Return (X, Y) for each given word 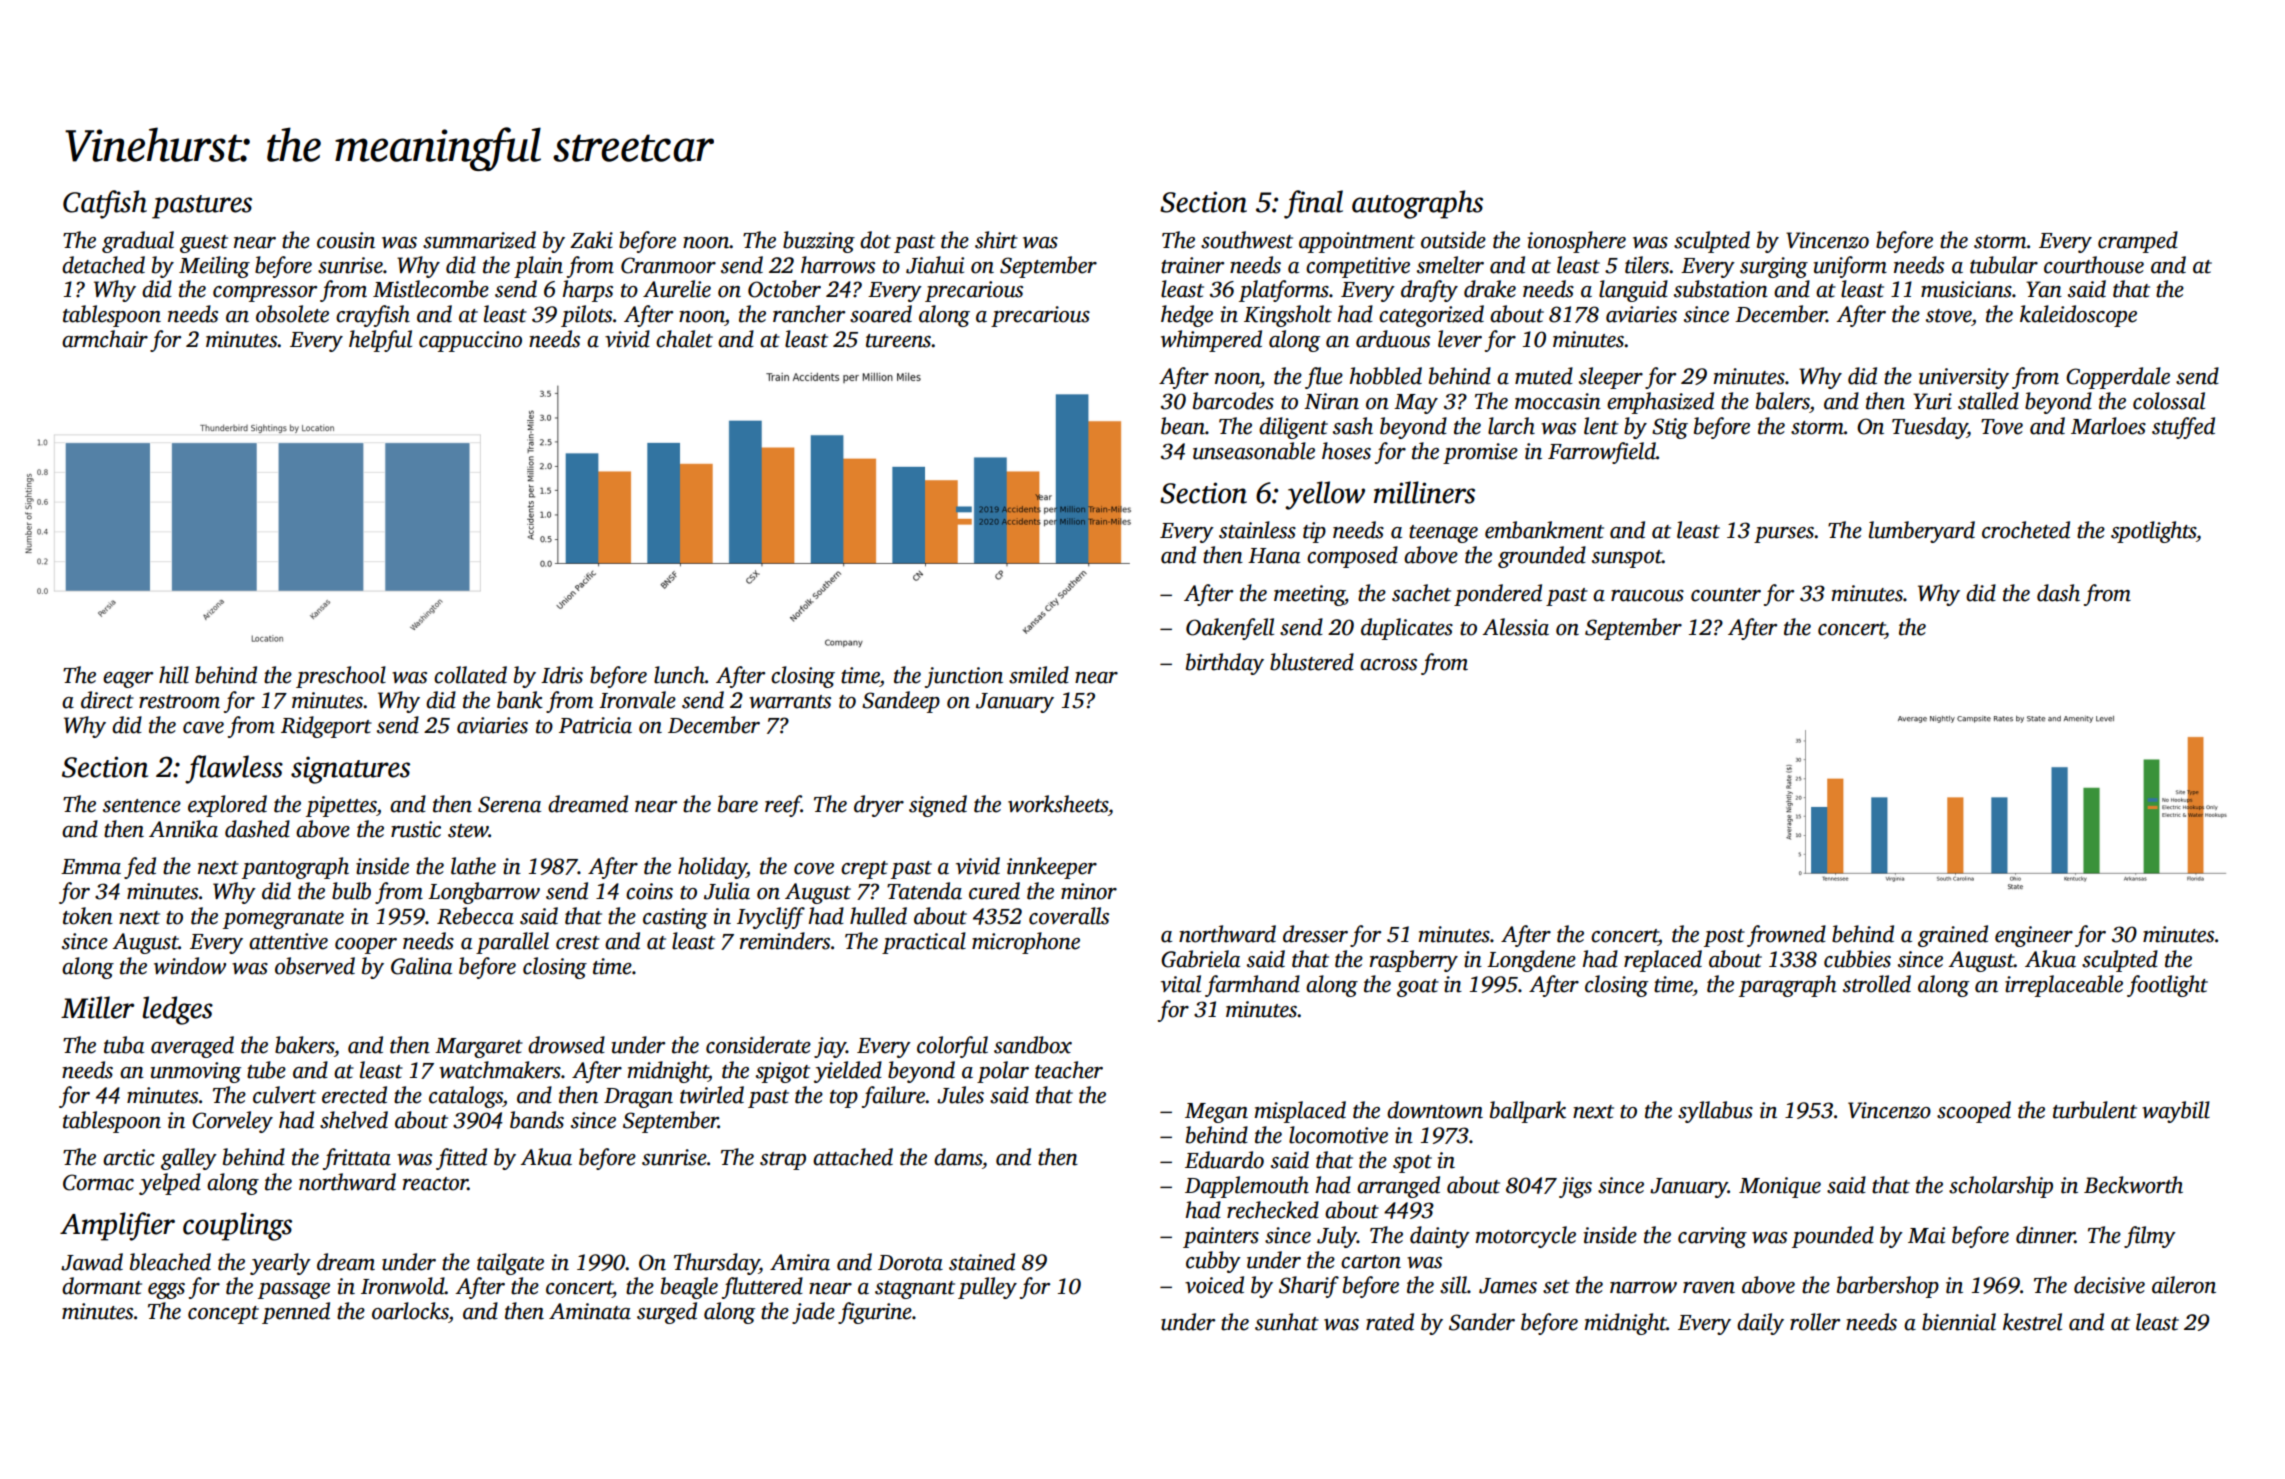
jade (813, 1313)
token (88, 916)
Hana (1274, 556)
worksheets (1058, 804)
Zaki (591, 240)
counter (1726, 595)
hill (174, 675)
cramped (2138, 242)
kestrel (2032, 1322)
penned (296, 1313)
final (1313, 204)
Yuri (1932, 401)
